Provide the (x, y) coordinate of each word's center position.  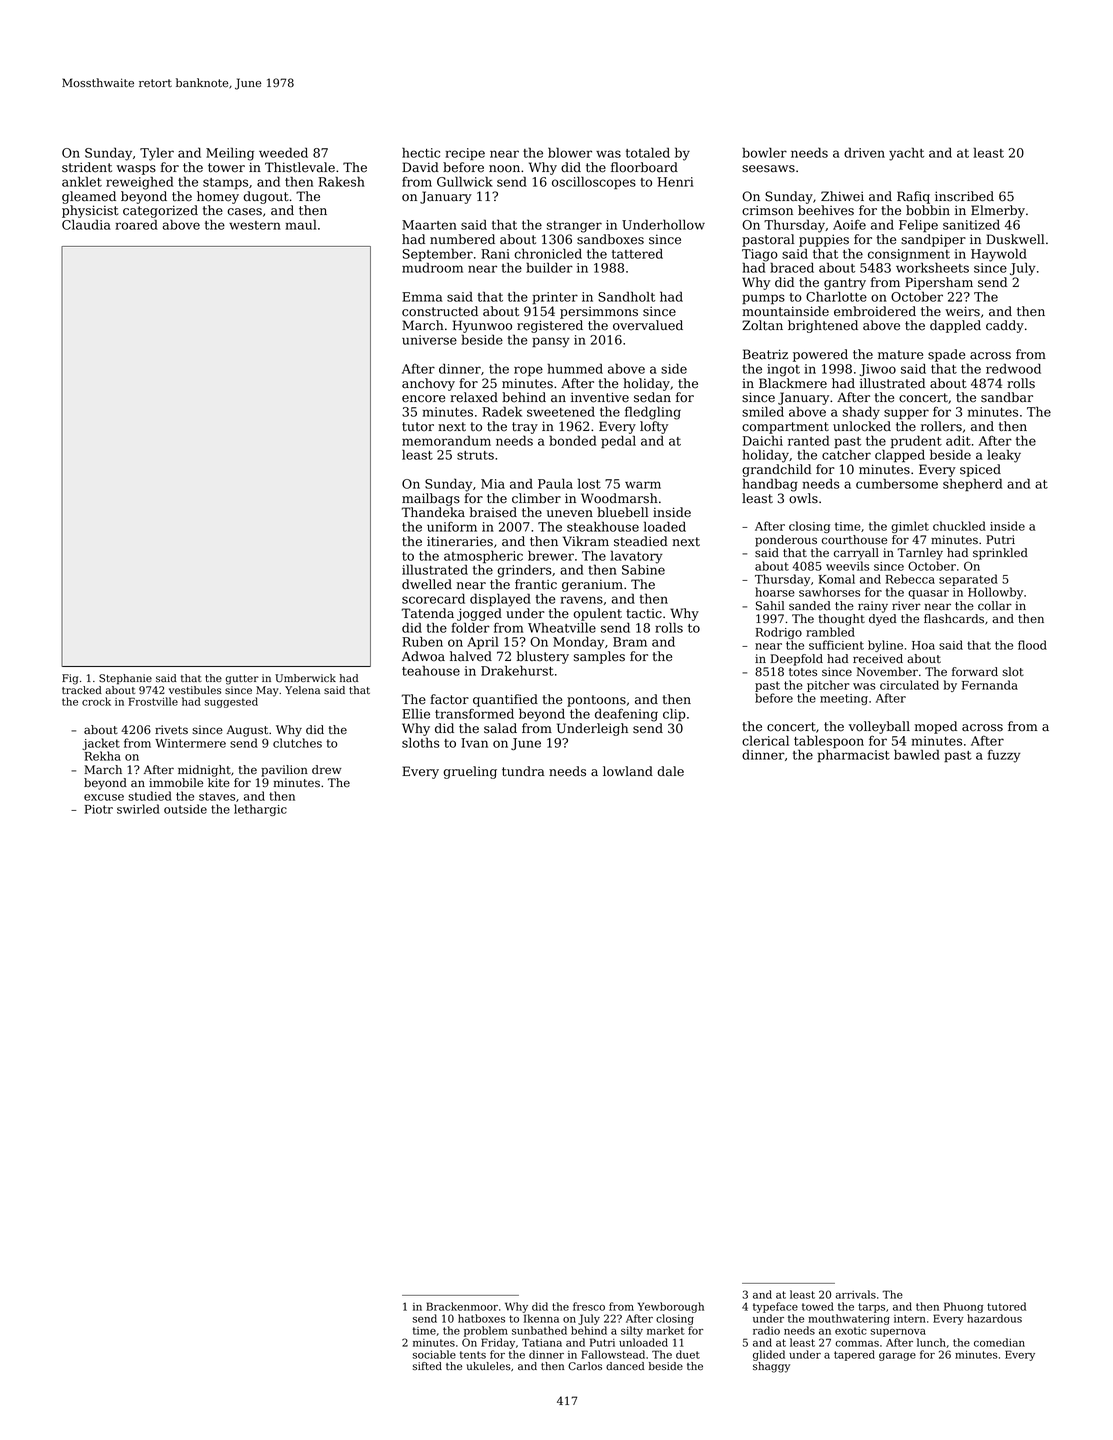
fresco (589, 1306)
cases (244, 212)
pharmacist (854, 755)
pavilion (284, 771)
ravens (582, 600)
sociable (434, 1354)
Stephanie (125, 679)
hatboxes (481, 1318)
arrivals (856, 1294)
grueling (470, 772)
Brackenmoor (462, 1306)
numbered (462, 239)
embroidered (875, 311)
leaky (1004, 456)
